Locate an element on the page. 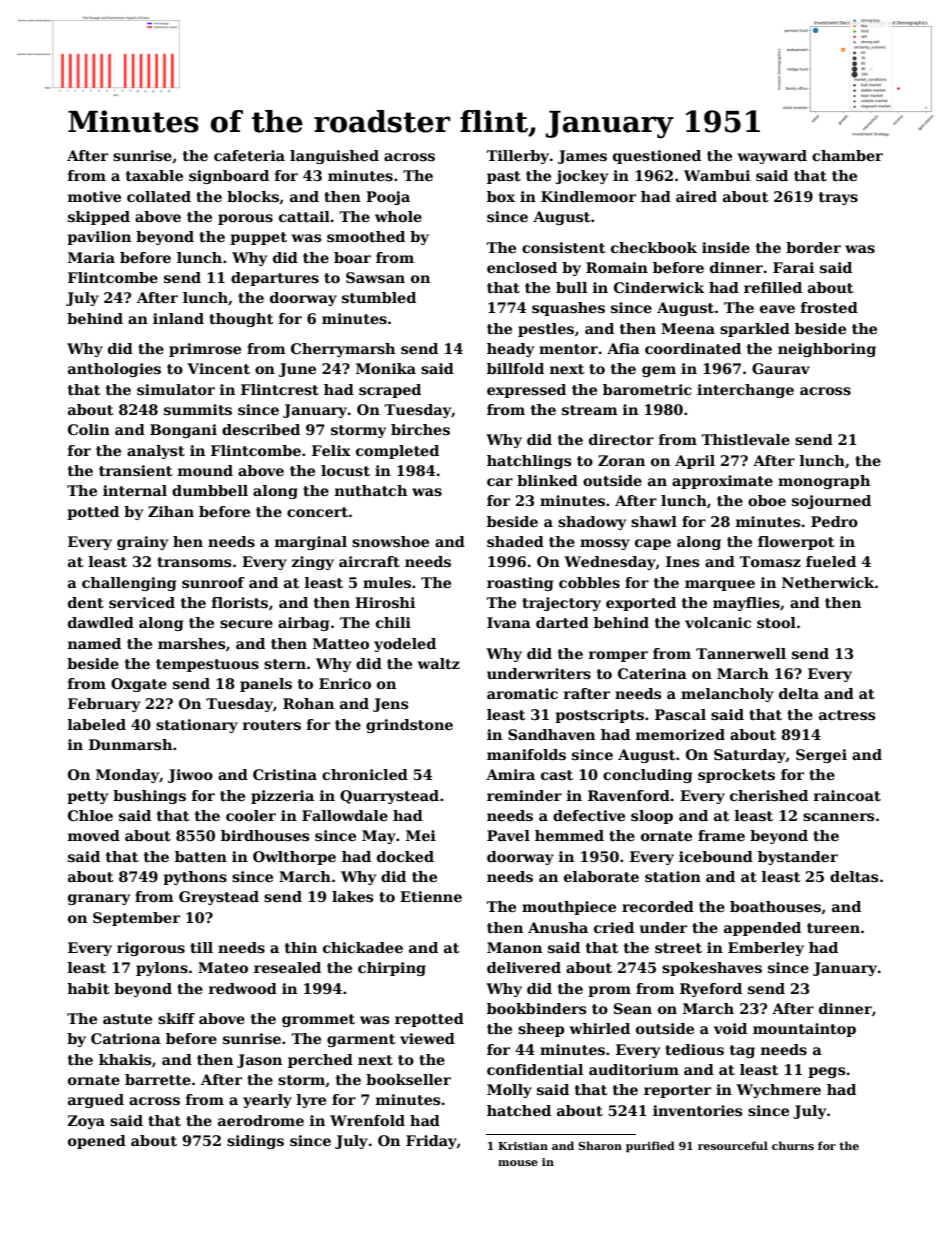 This document has height=1233, width=952. primrose is located at coordinates (205, 350).
